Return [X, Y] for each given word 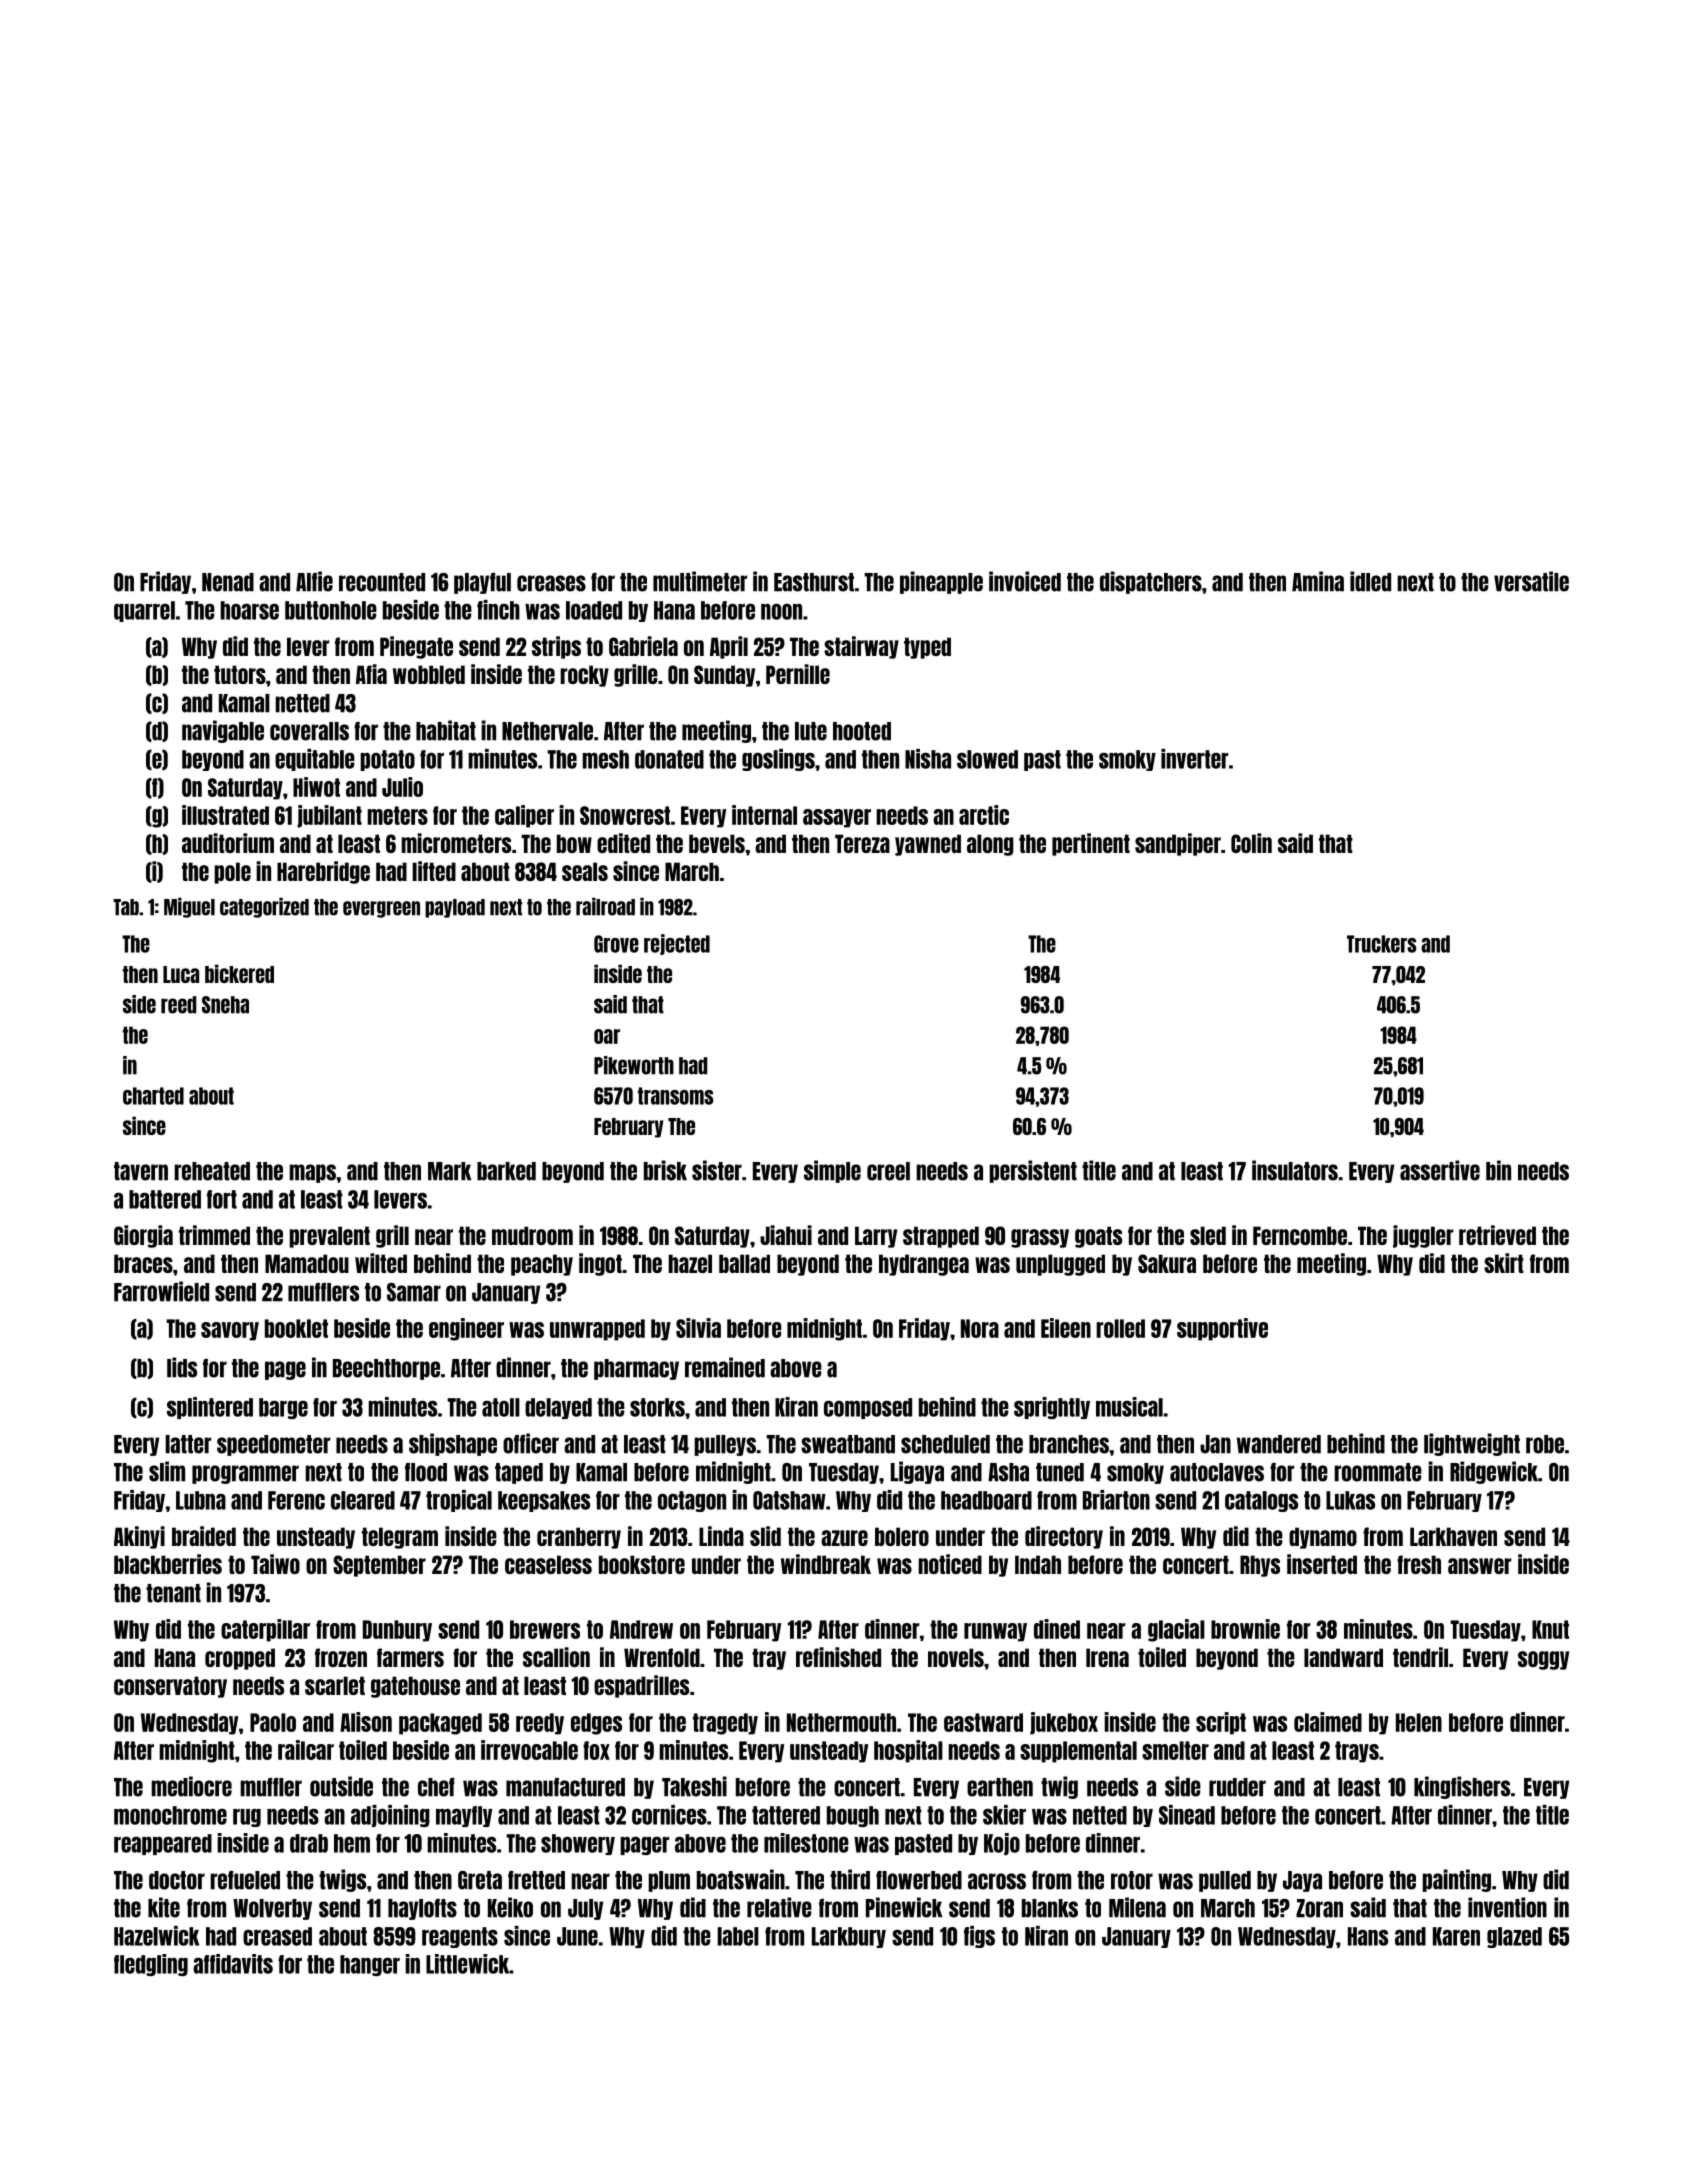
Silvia [698, 1328]
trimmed [214, 1235]
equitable [315, 760]
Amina [1318, 581]
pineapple [941, 582]
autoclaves [1217, 1472]
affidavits [233, 1964]
